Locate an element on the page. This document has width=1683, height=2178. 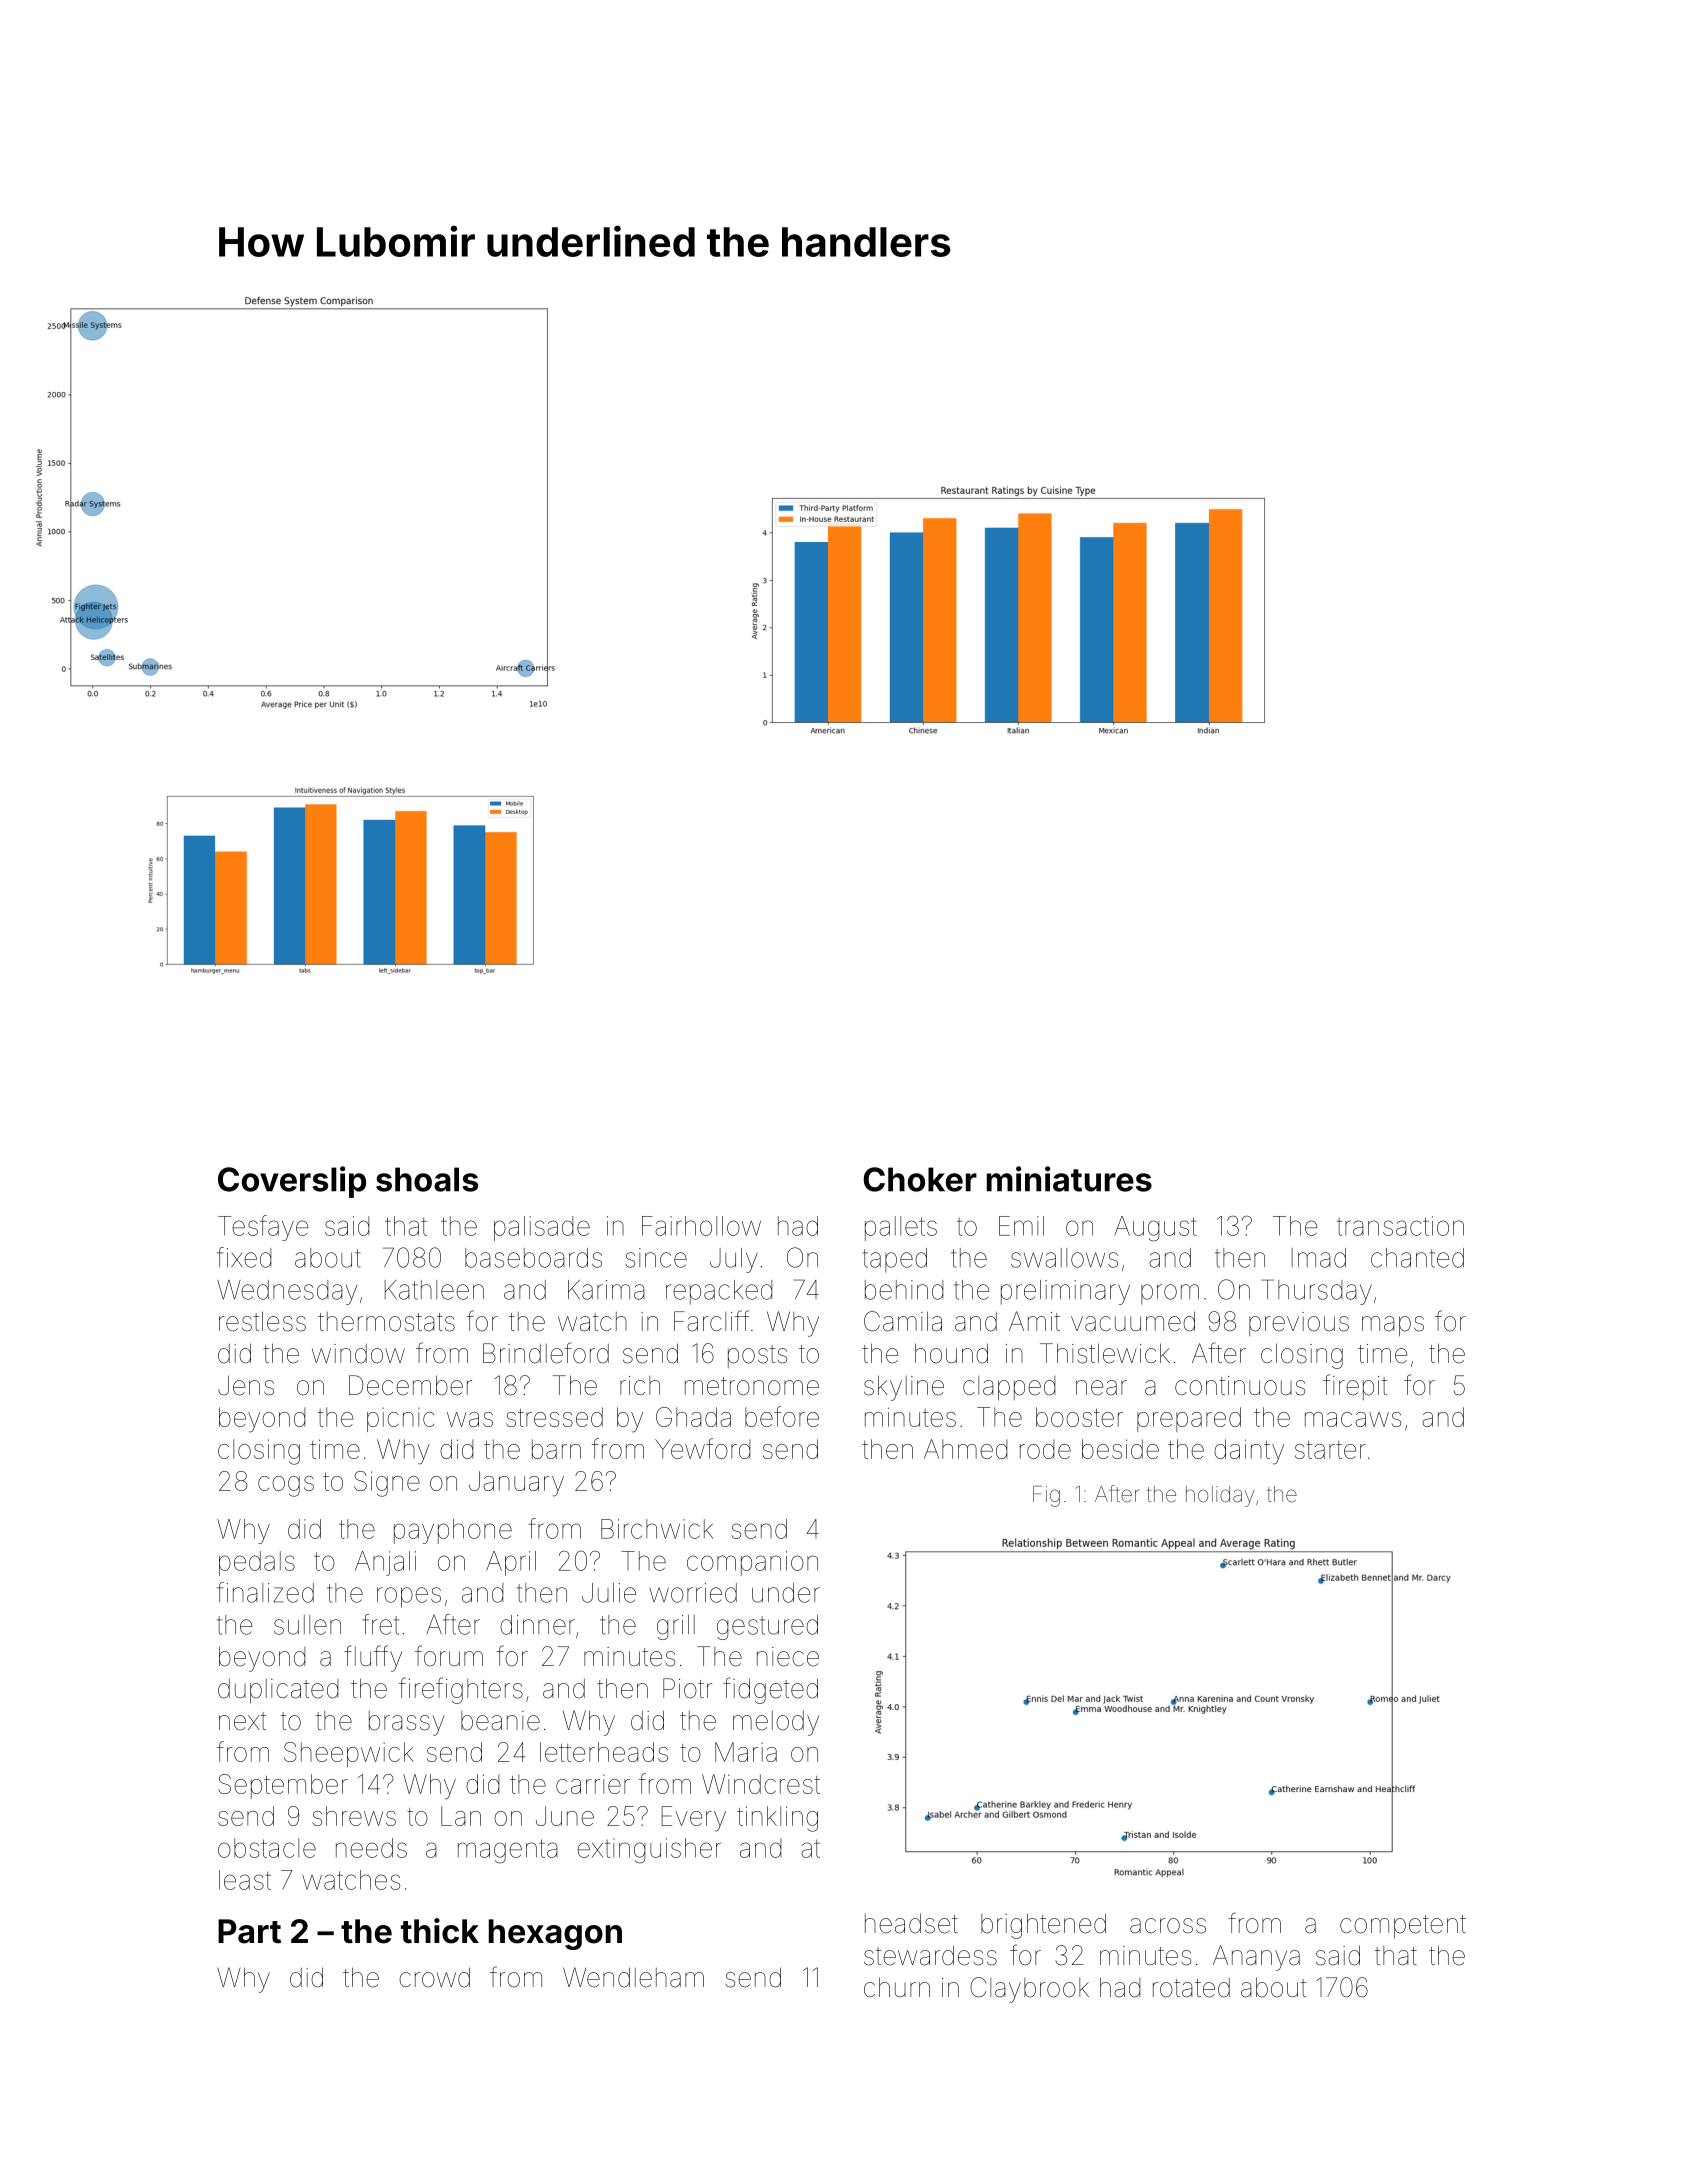
companion is located at coordinates (752, 1563).
